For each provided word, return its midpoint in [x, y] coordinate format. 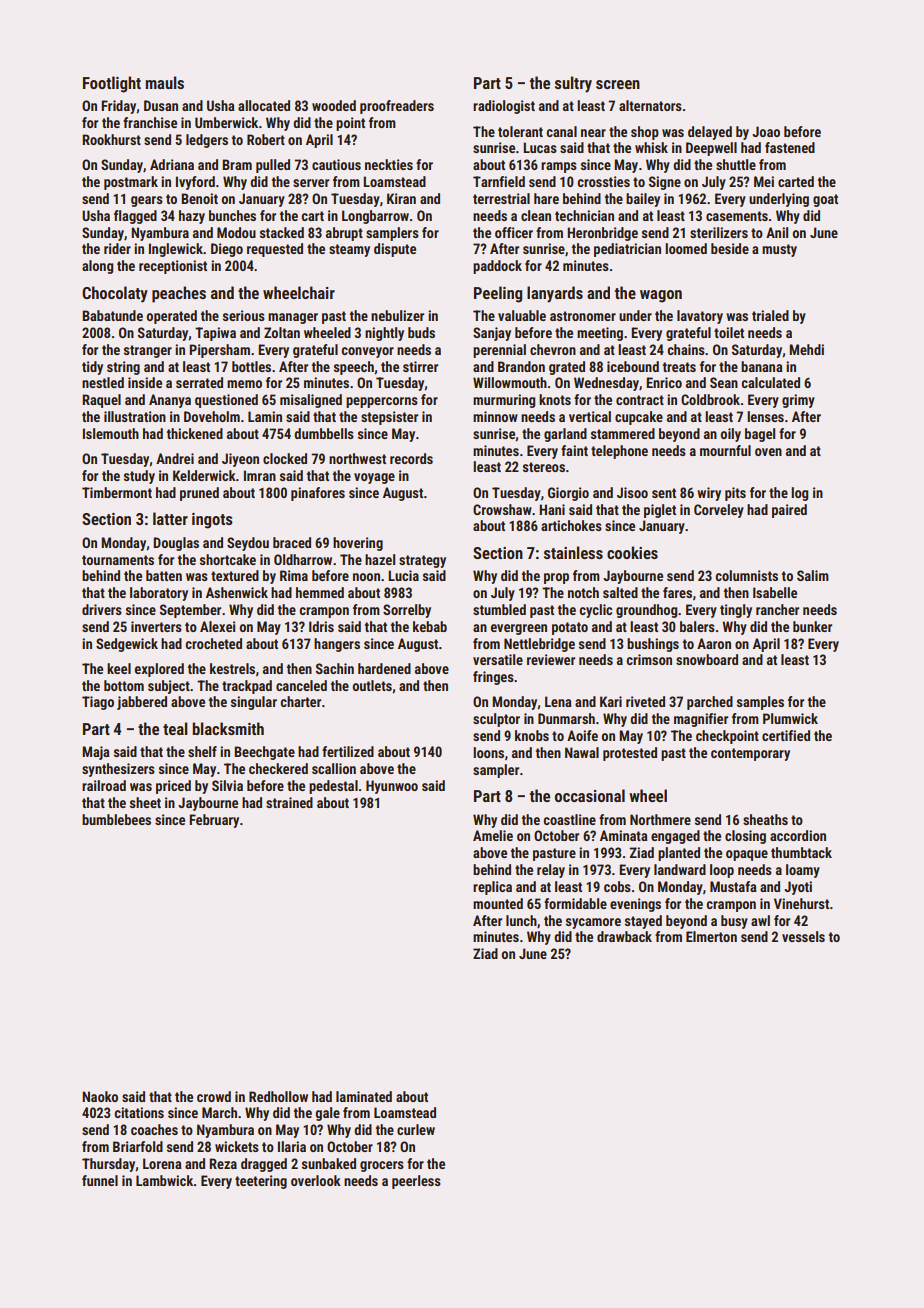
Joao [766, 131]
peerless [416, 1182]
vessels [803, 936]
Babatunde [112, 315]
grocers [382, 1166]
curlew [416, 1129]
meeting [600, 334]
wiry [709, 494]
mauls [164, 82]
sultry [573, 84]
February [214, 821]
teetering [261, 1182]
